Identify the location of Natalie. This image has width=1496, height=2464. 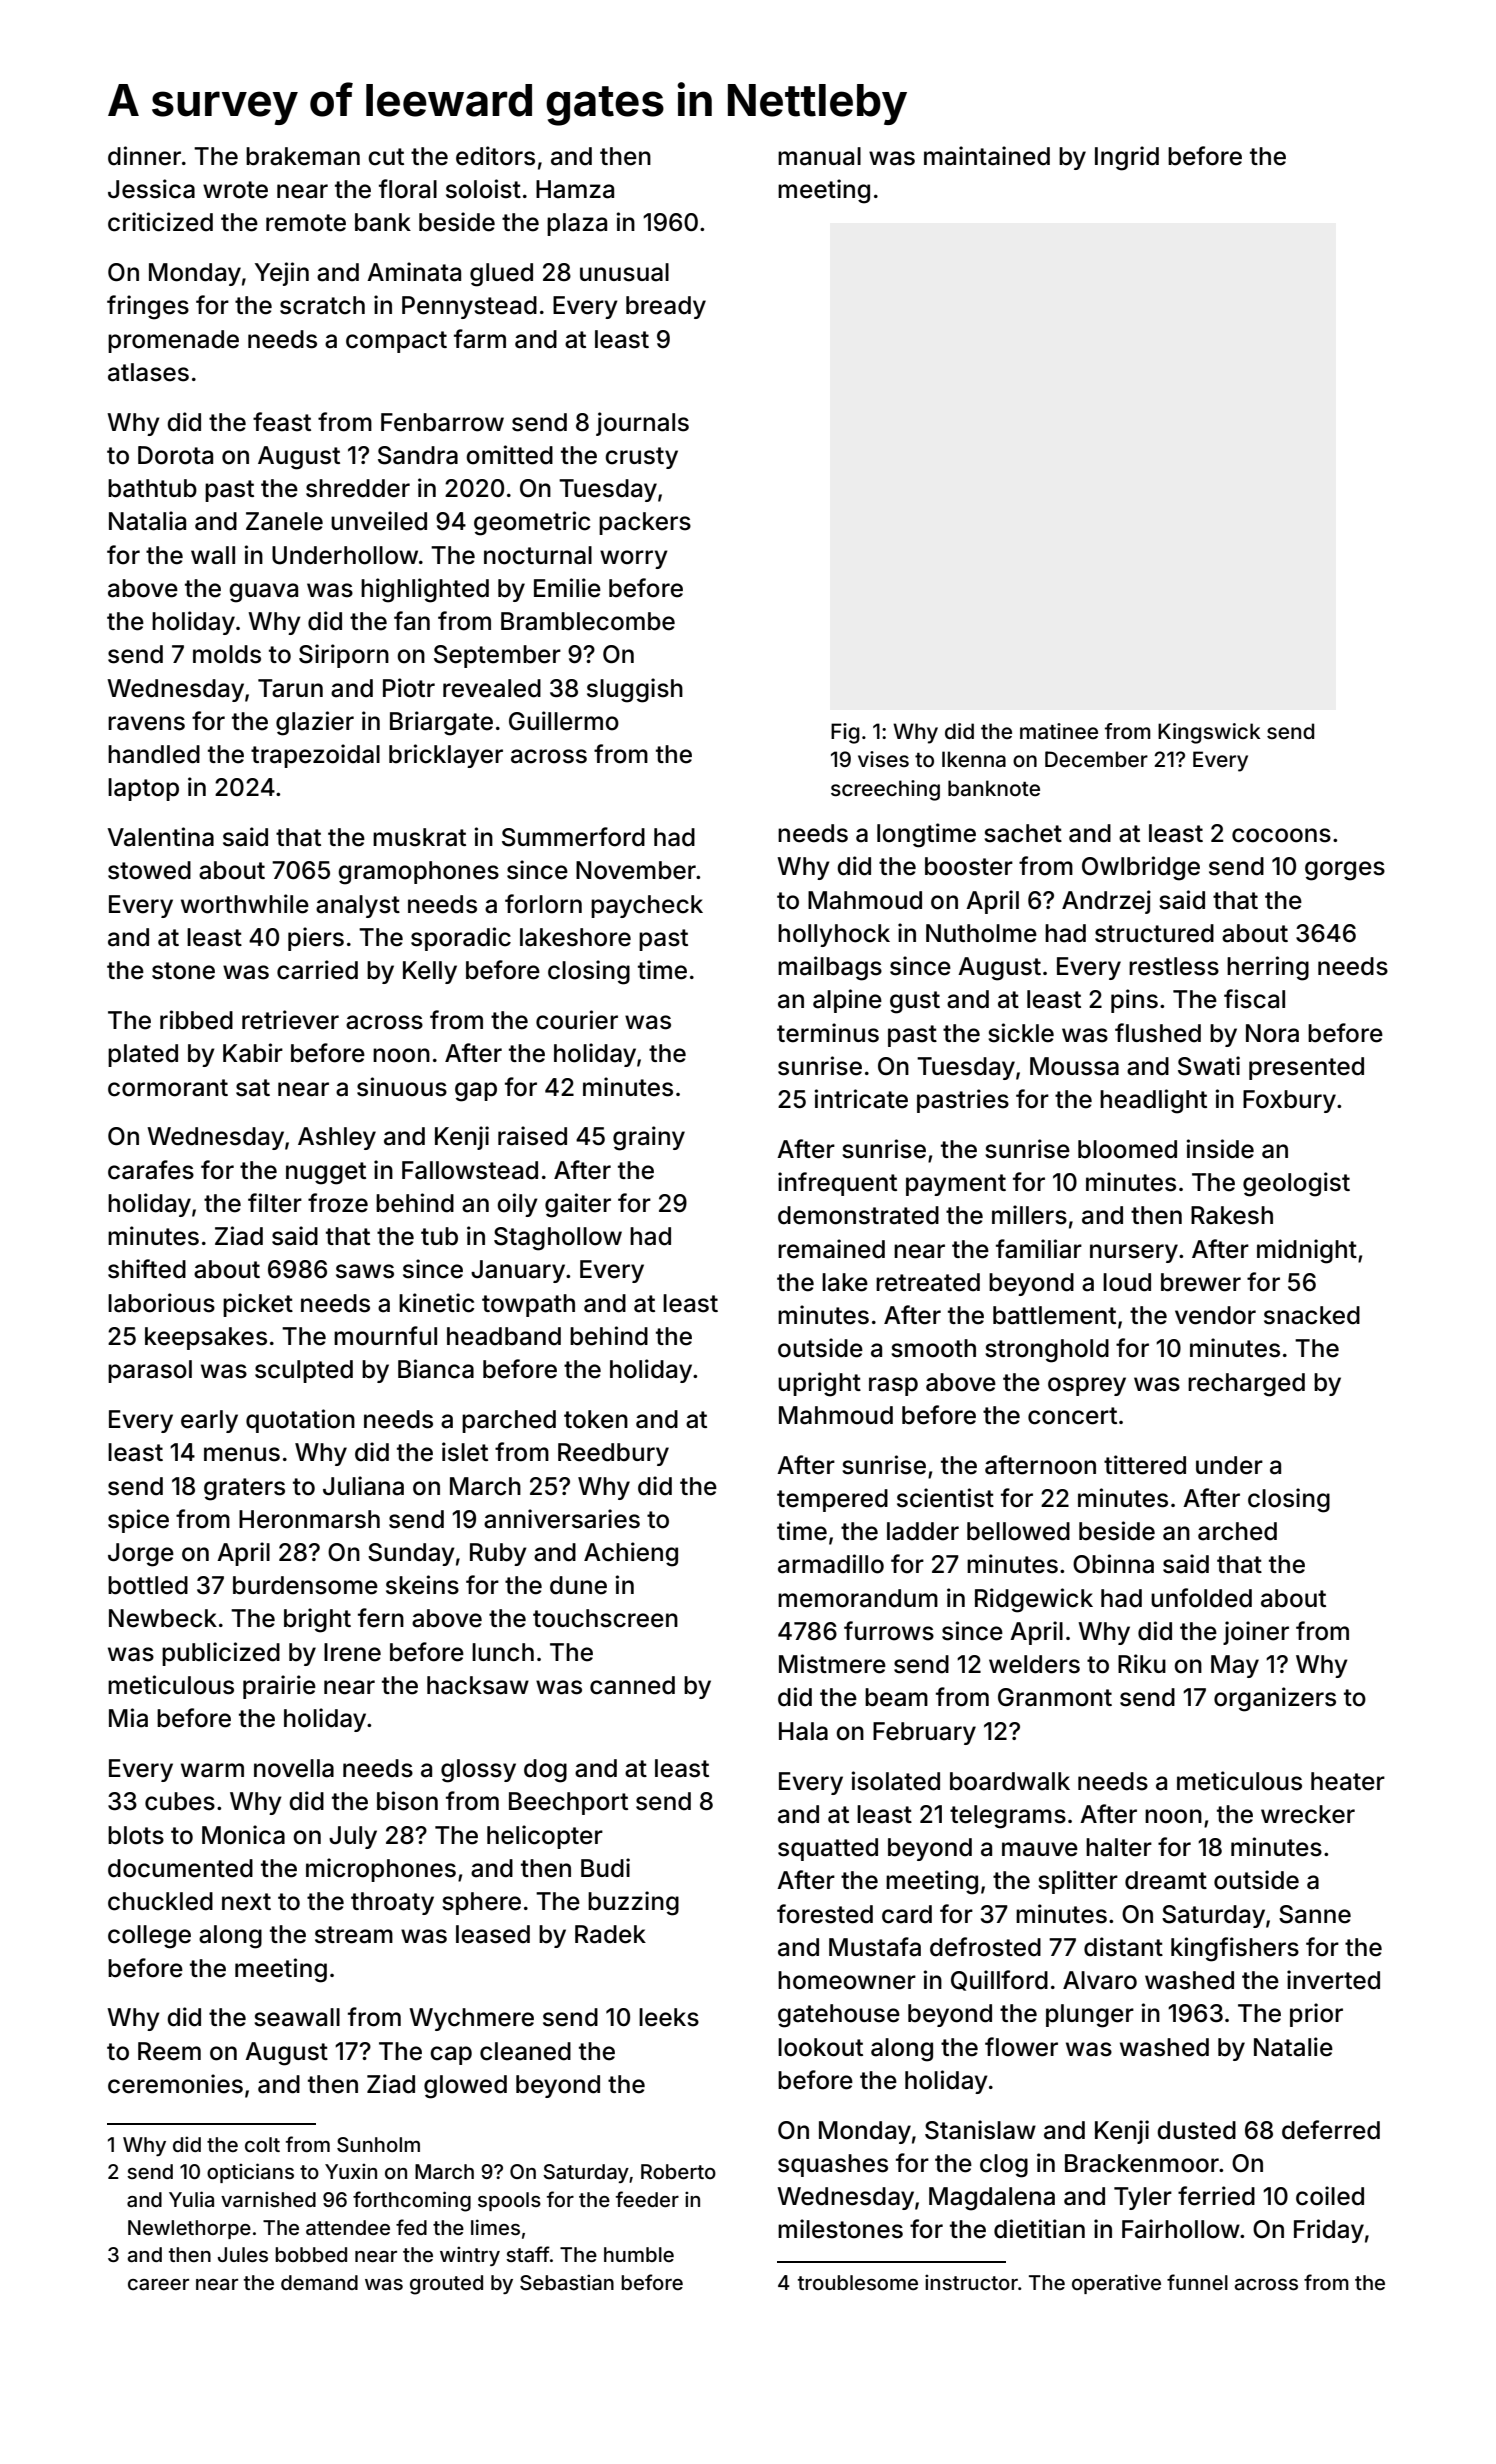
(1293, 2047).
